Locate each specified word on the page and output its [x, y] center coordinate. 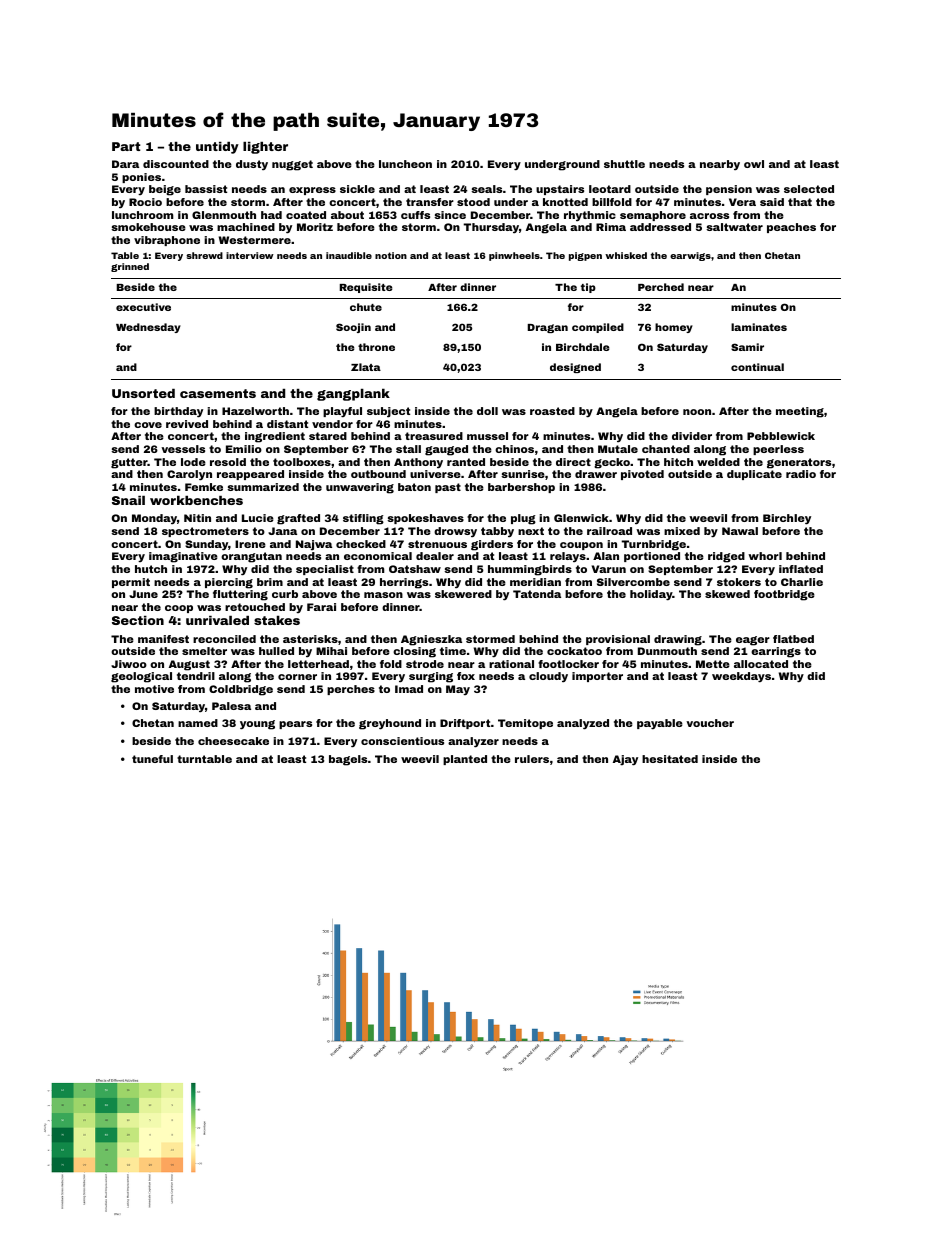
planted [465, 760]
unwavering [360, 488]
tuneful [152, 759]
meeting [800, 412]
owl [754, 164]
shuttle [624, 164]
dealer [435, 556]
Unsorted [143, 393]
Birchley [787, 519]
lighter [265, 148]
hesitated [670, 759]
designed [575, 368]
